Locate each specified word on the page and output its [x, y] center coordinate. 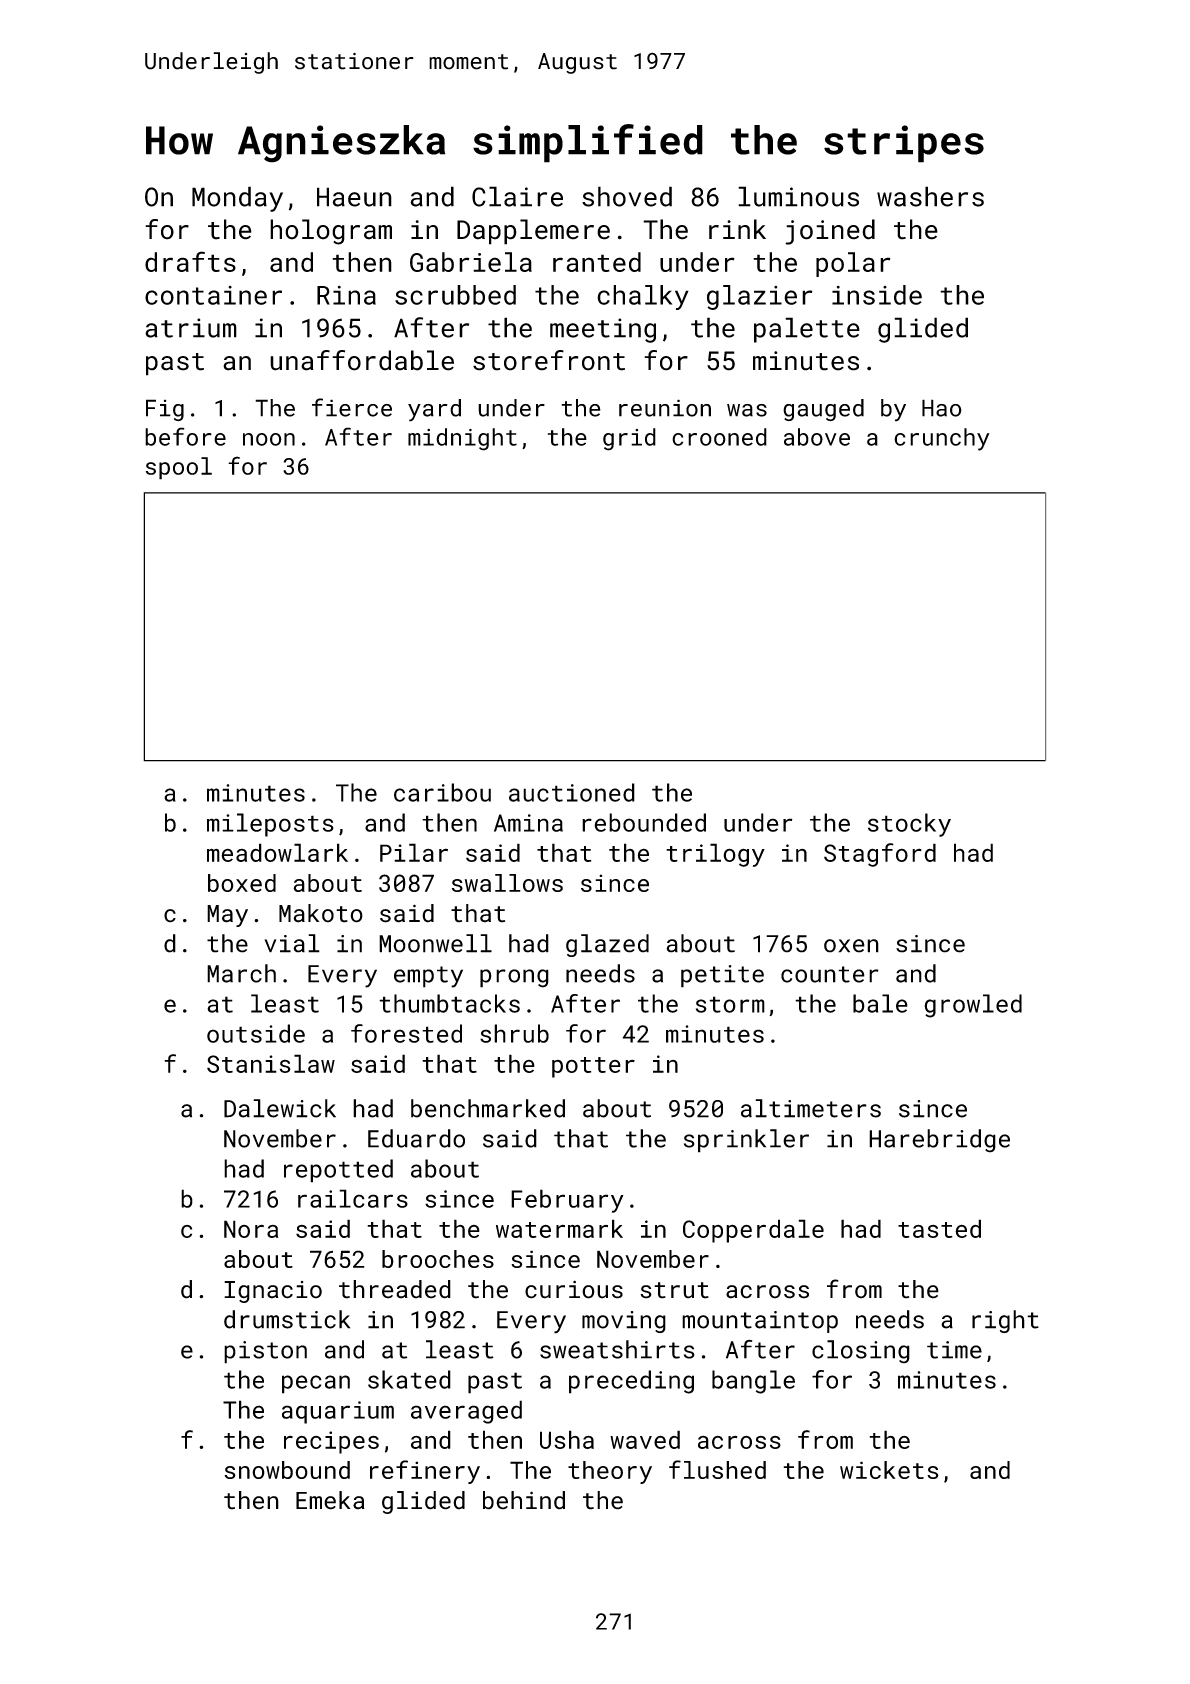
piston [265, 1352]
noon [269, 439]
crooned [719, 437]
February [567, 1201]
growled [973, 1006]
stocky [909, 825]
